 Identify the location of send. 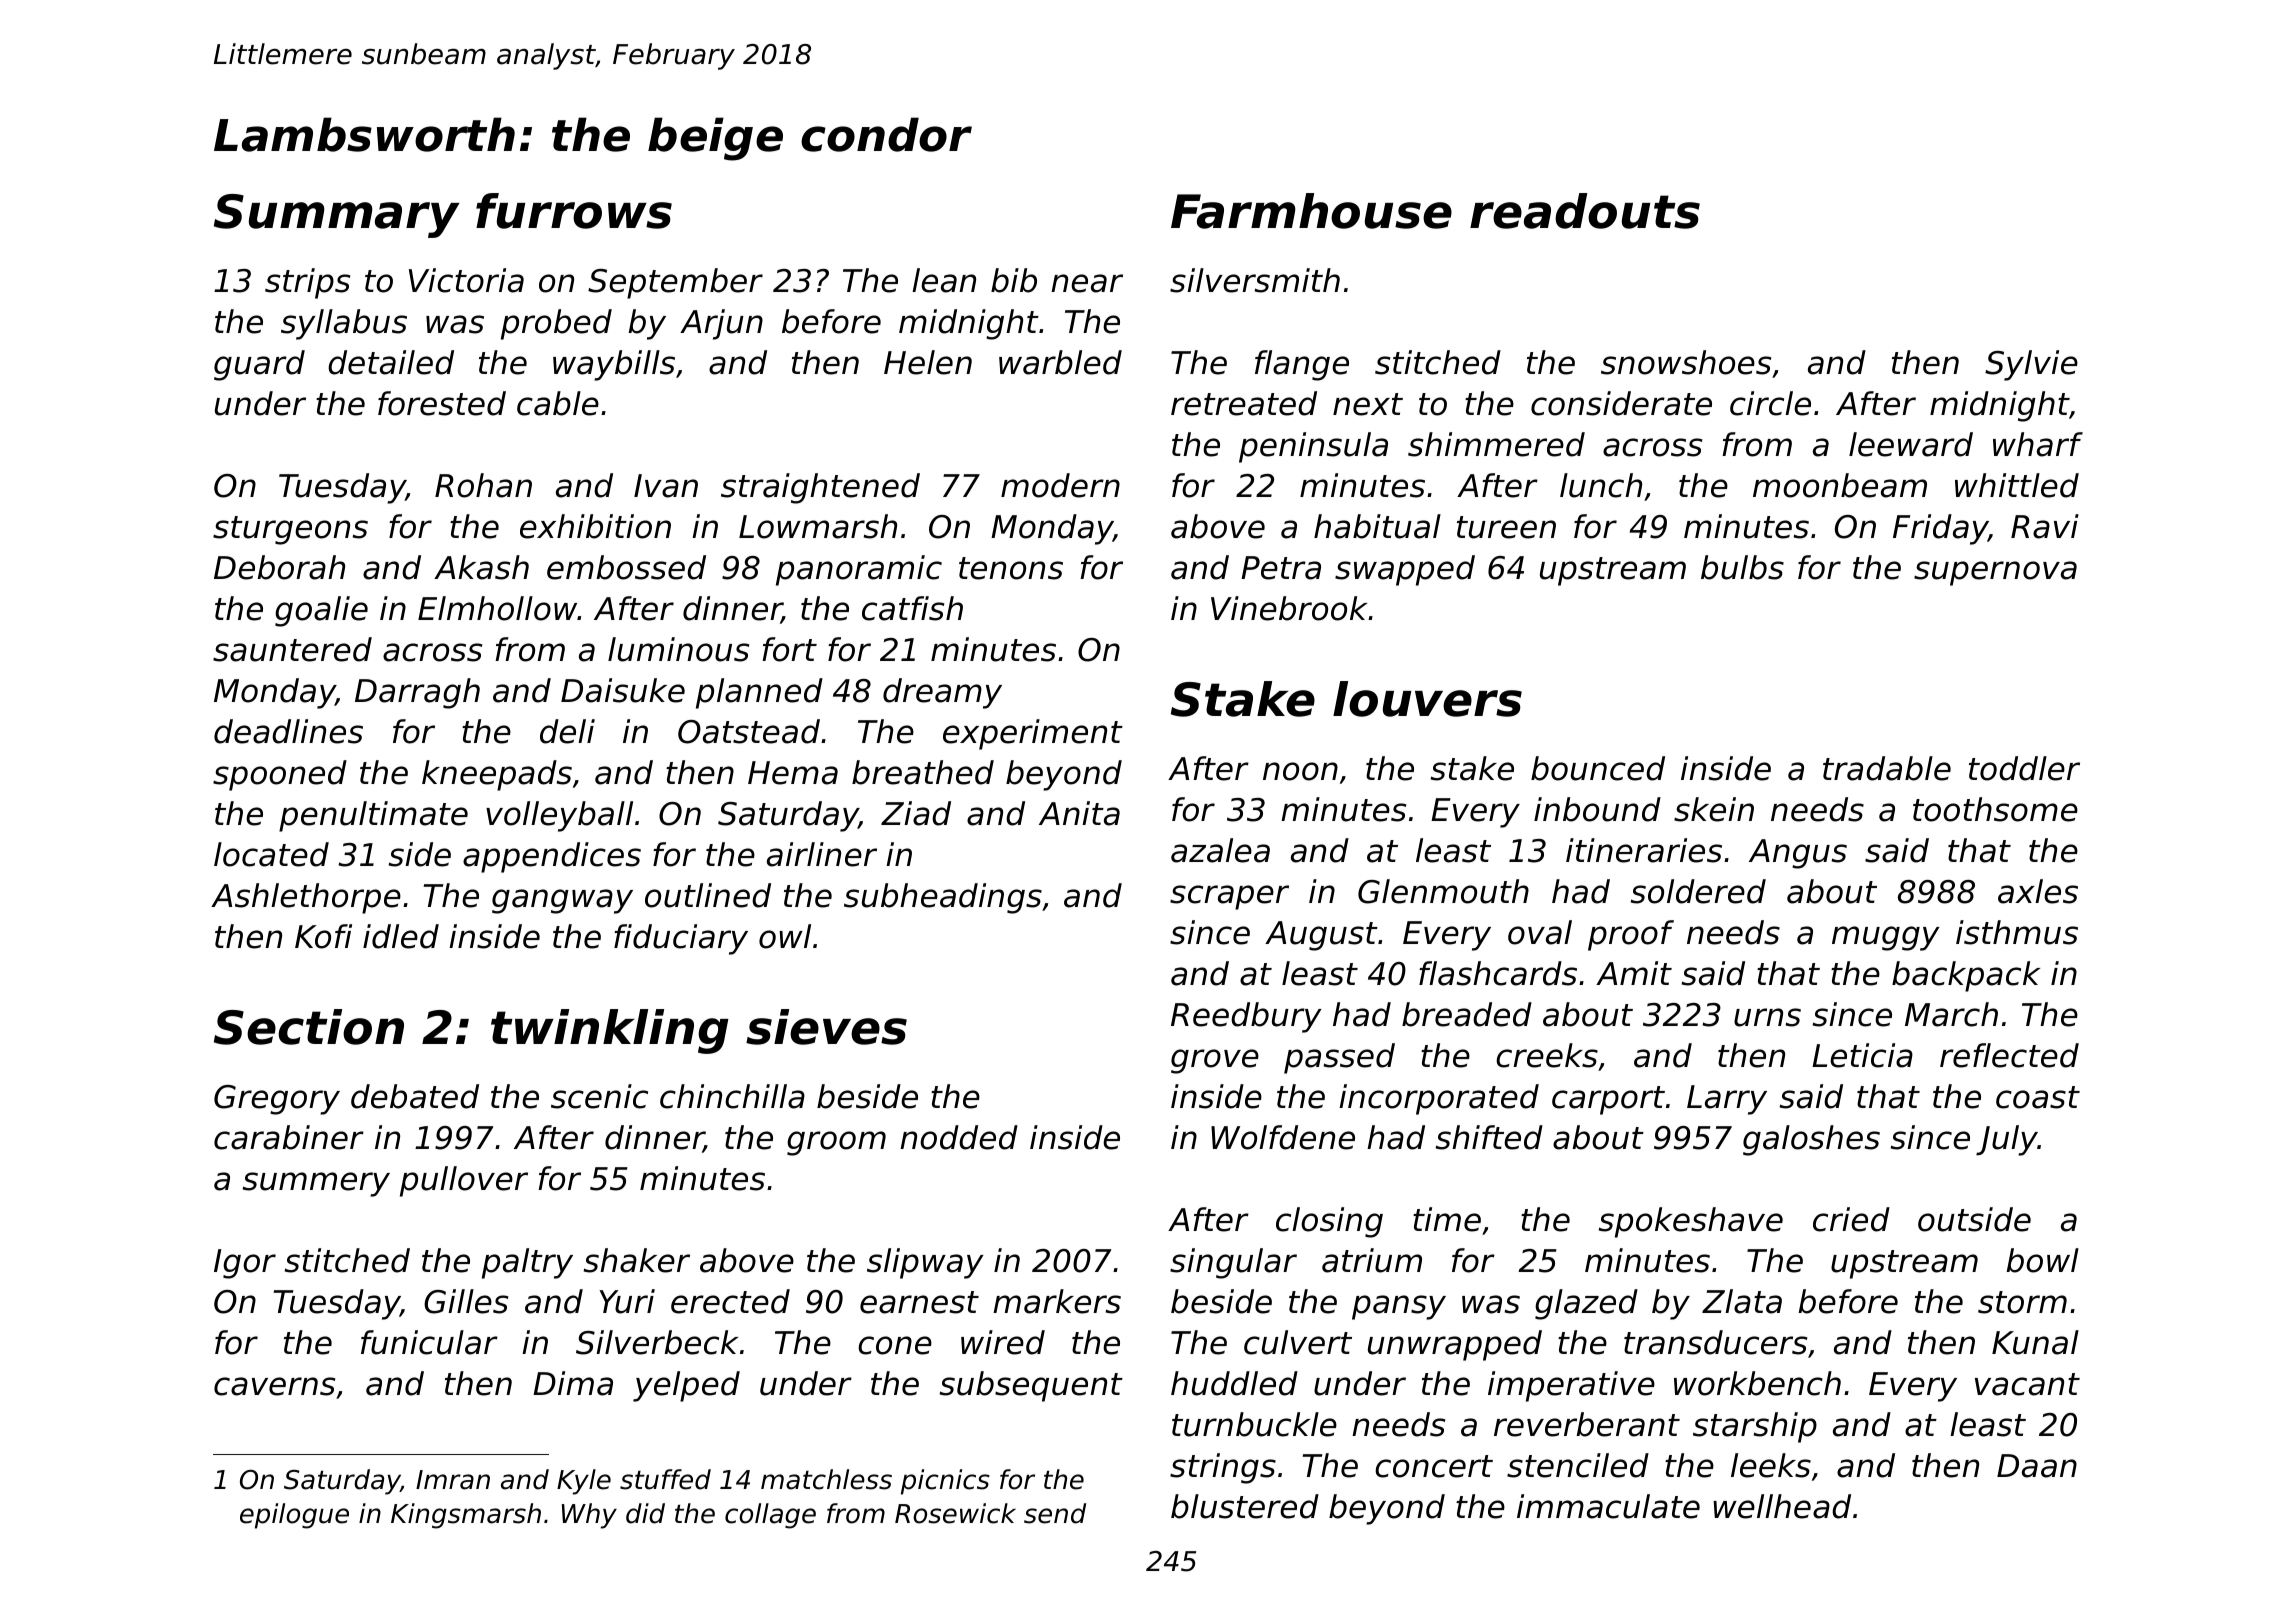
(1055, 1513).
